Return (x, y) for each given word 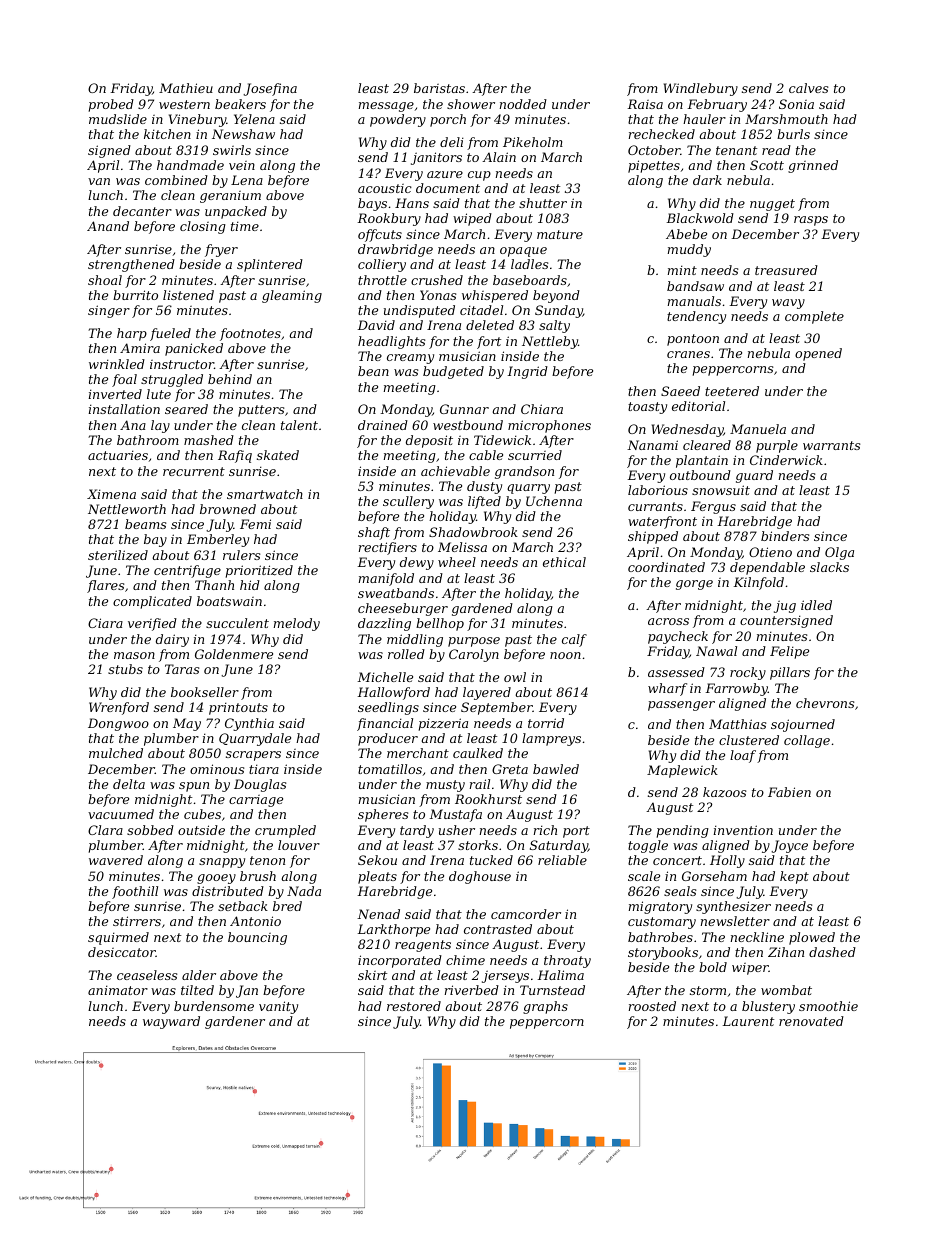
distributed (228, 891)
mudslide (118, 119)
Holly (727, 861)
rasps (811, 221)
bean (373, 371)
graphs (545, 1007)
